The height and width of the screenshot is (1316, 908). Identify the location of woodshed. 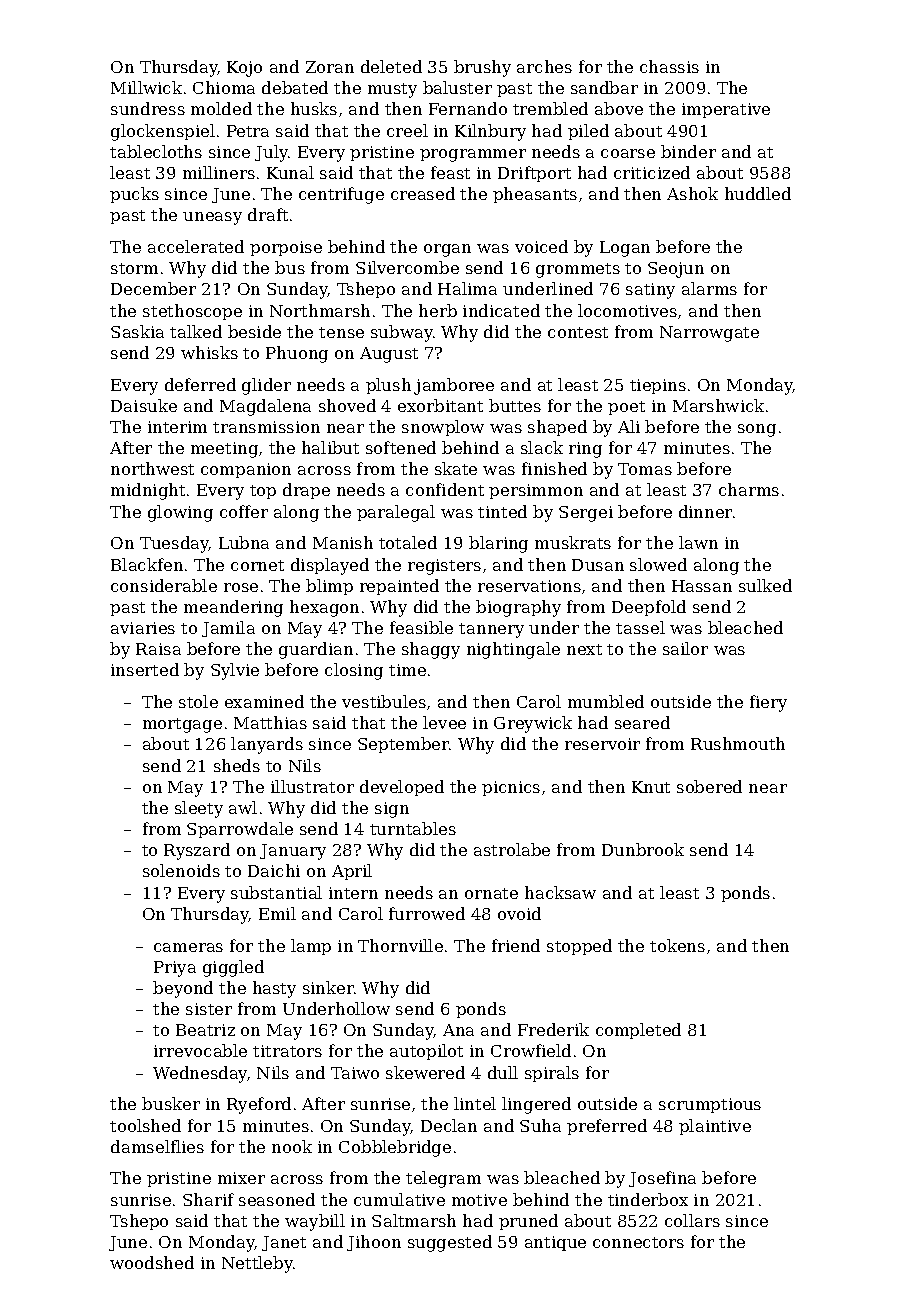
(152, 1262).
